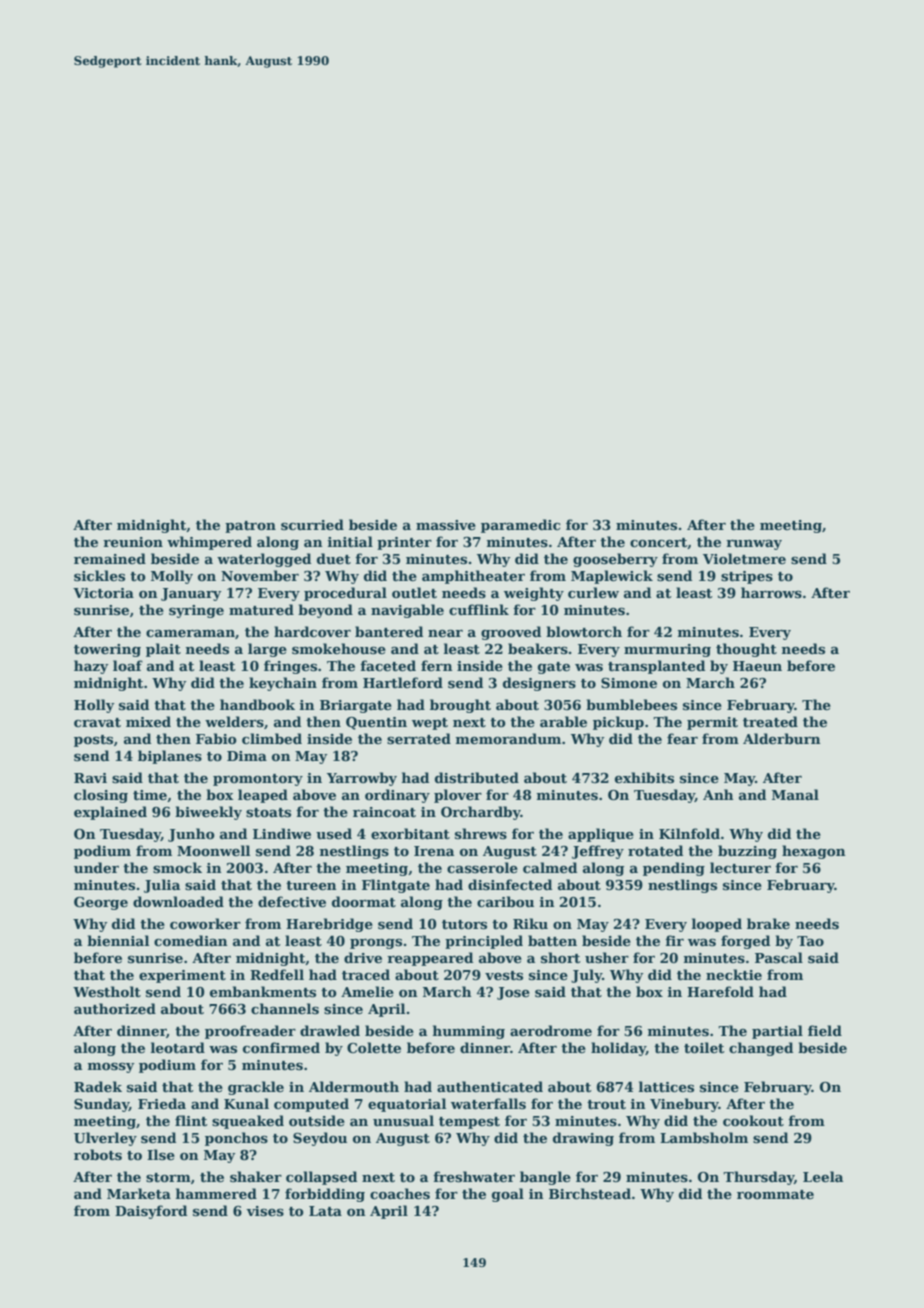  What do you see at coordinates (139, 1193) in the page?
I see `Marketa` at bounding box center [139, 1193].
